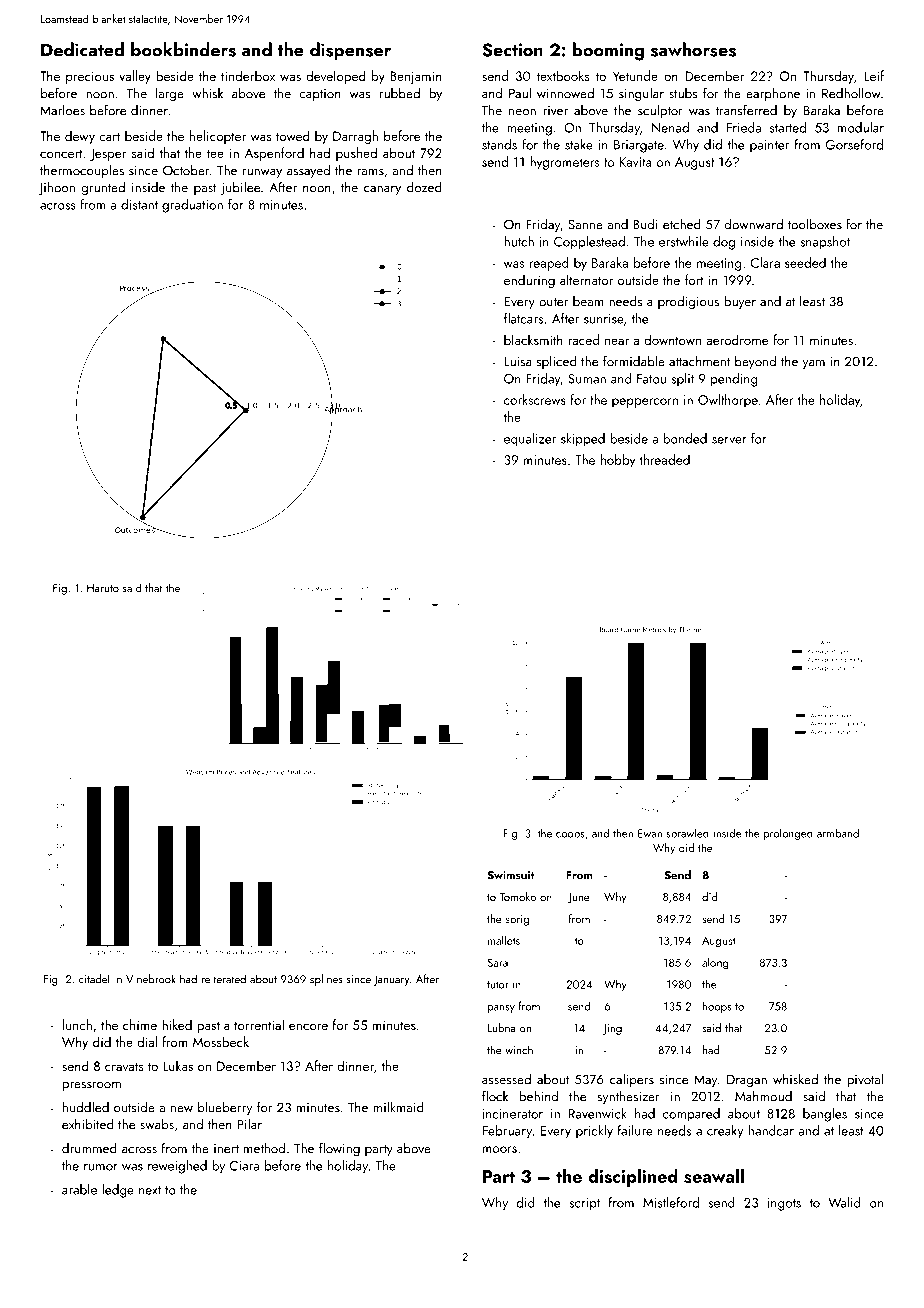  I want to click on coops, so click(570, 836).
